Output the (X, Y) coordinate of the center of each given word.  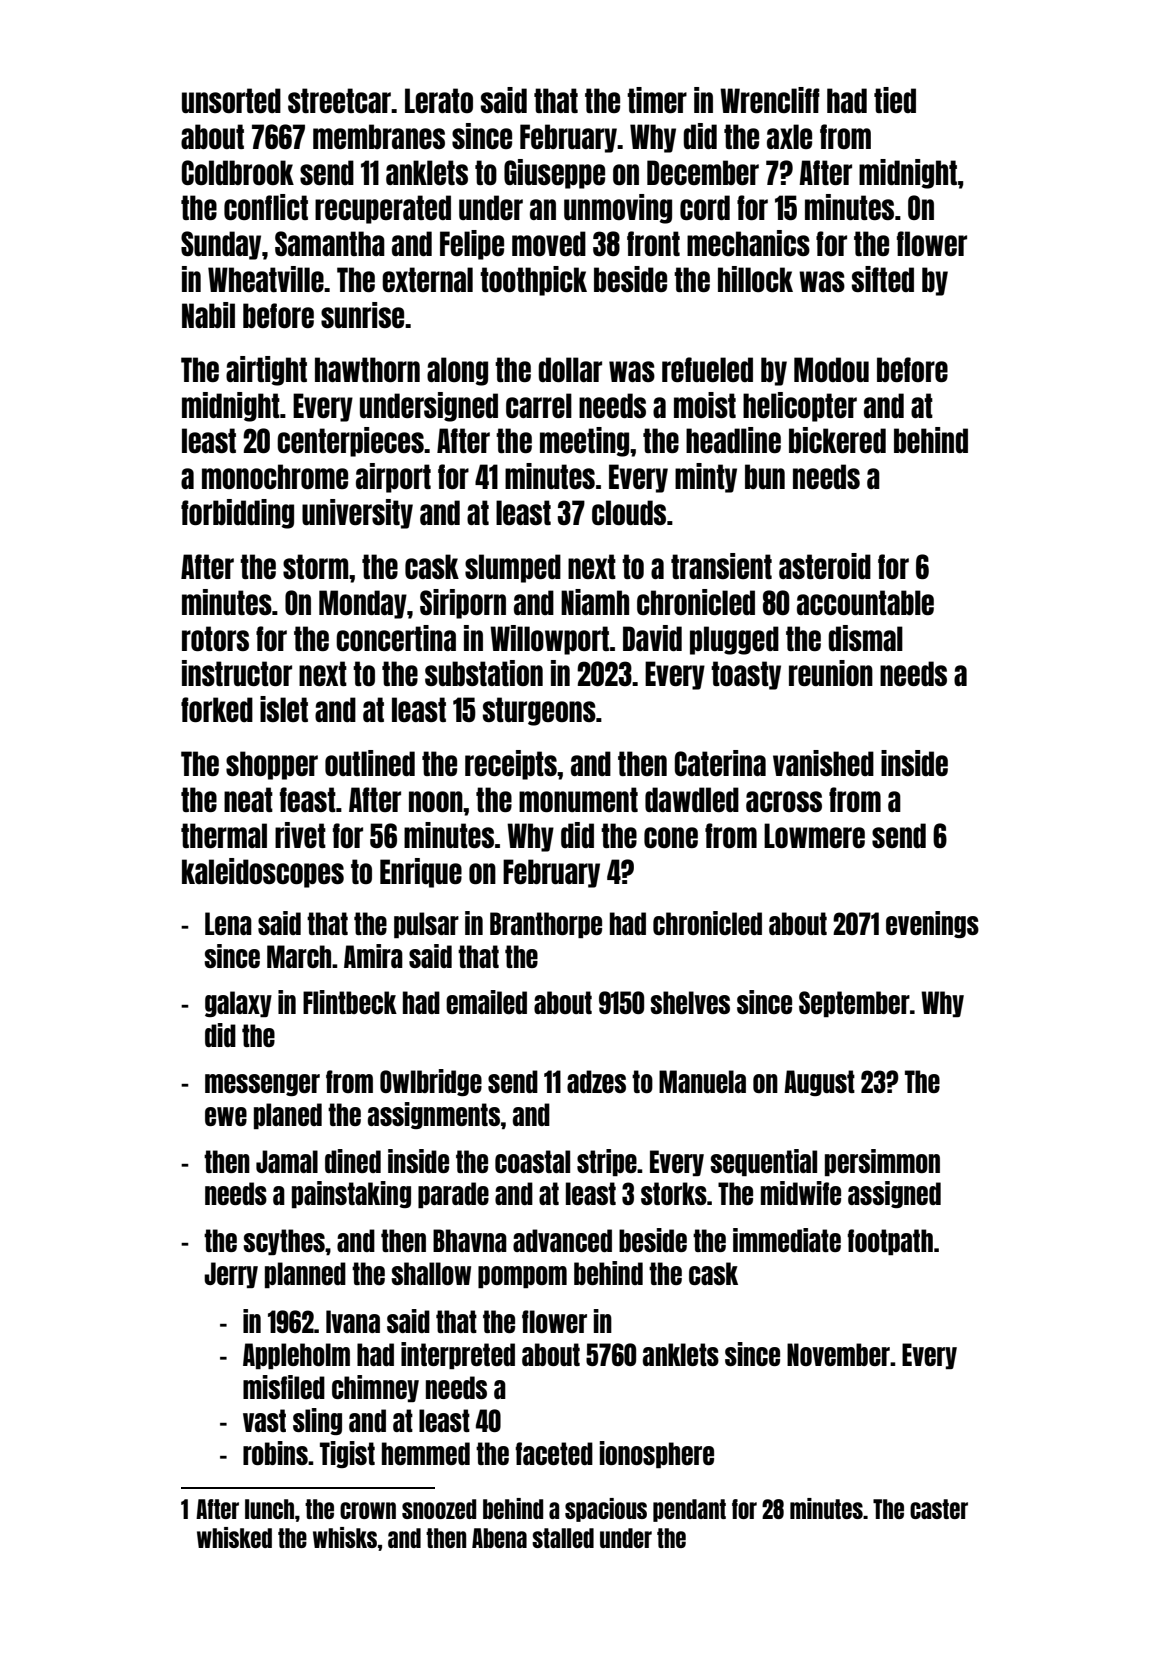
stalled (563, 1538)
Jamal (287, 1161)
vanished (823, 763)
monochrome (275, 476)
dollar (570, 369)
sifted (883, 279)
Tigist (347, 1454)
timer (657, 100)
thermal (224, 835)
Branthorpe (546, 925)
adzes (596, 1081)
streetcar (340, 100)
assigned (894, 1194)
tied (895, 100)
